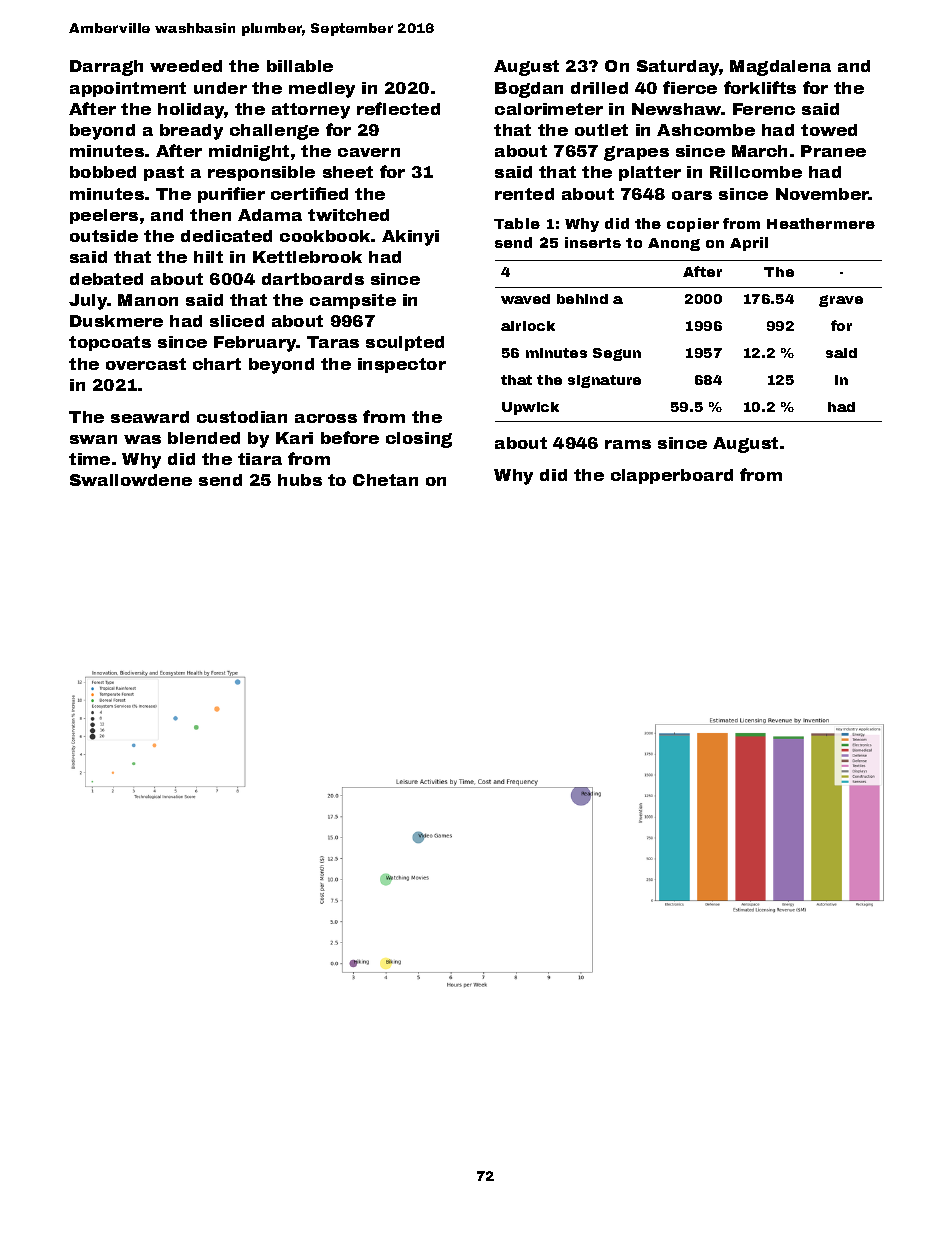  Describe the element at coordinates (628, 444) in the screenshot. I see `rams` at that location.
